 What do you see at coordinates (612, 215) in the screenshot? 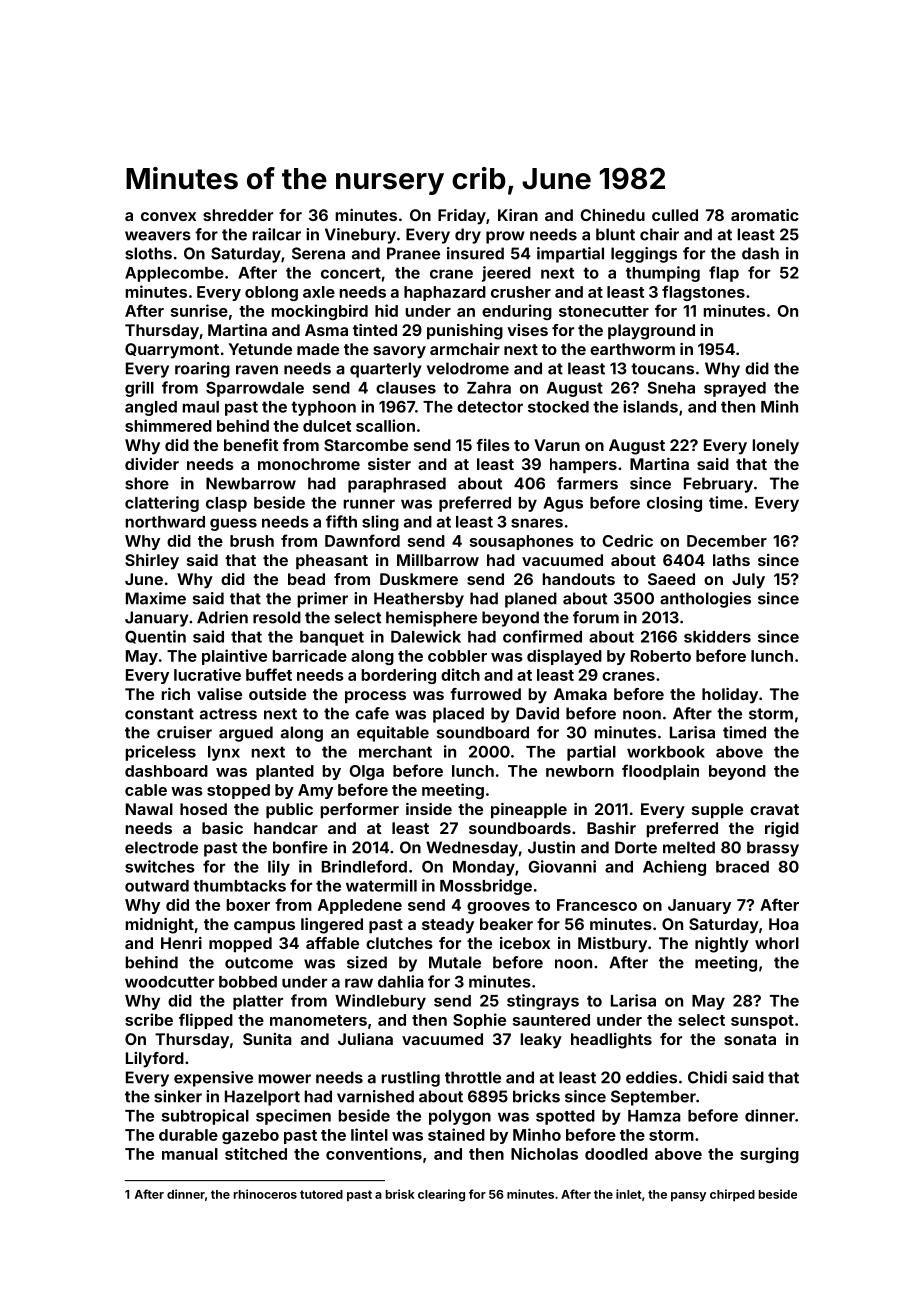
I see `Chinedu` at bounding box center [612, 215].
